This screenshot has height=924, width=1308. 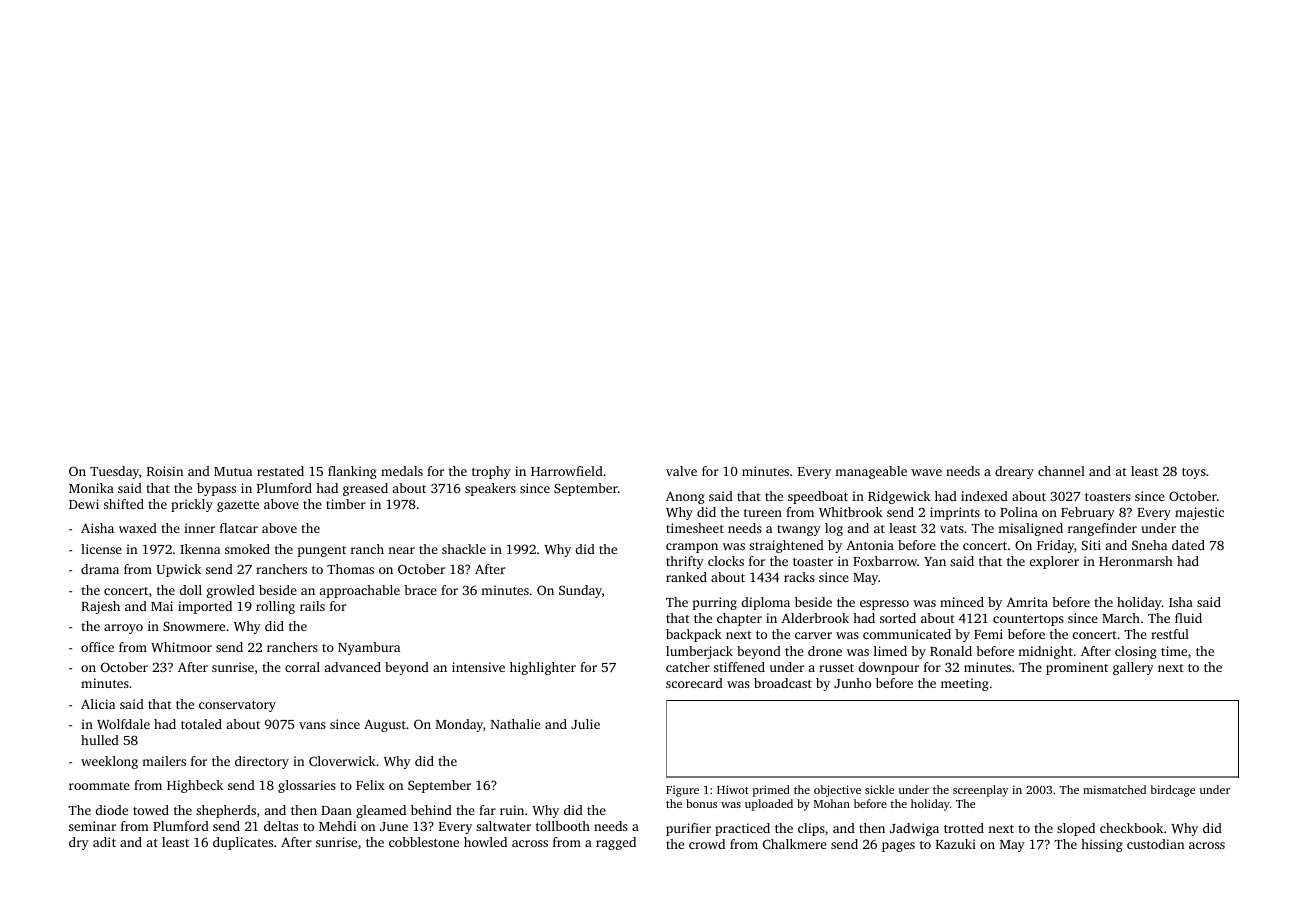 What do you see at coordinates (681, 471) in the screenshot?
I see `valve` at bounding box center [681, 471].
